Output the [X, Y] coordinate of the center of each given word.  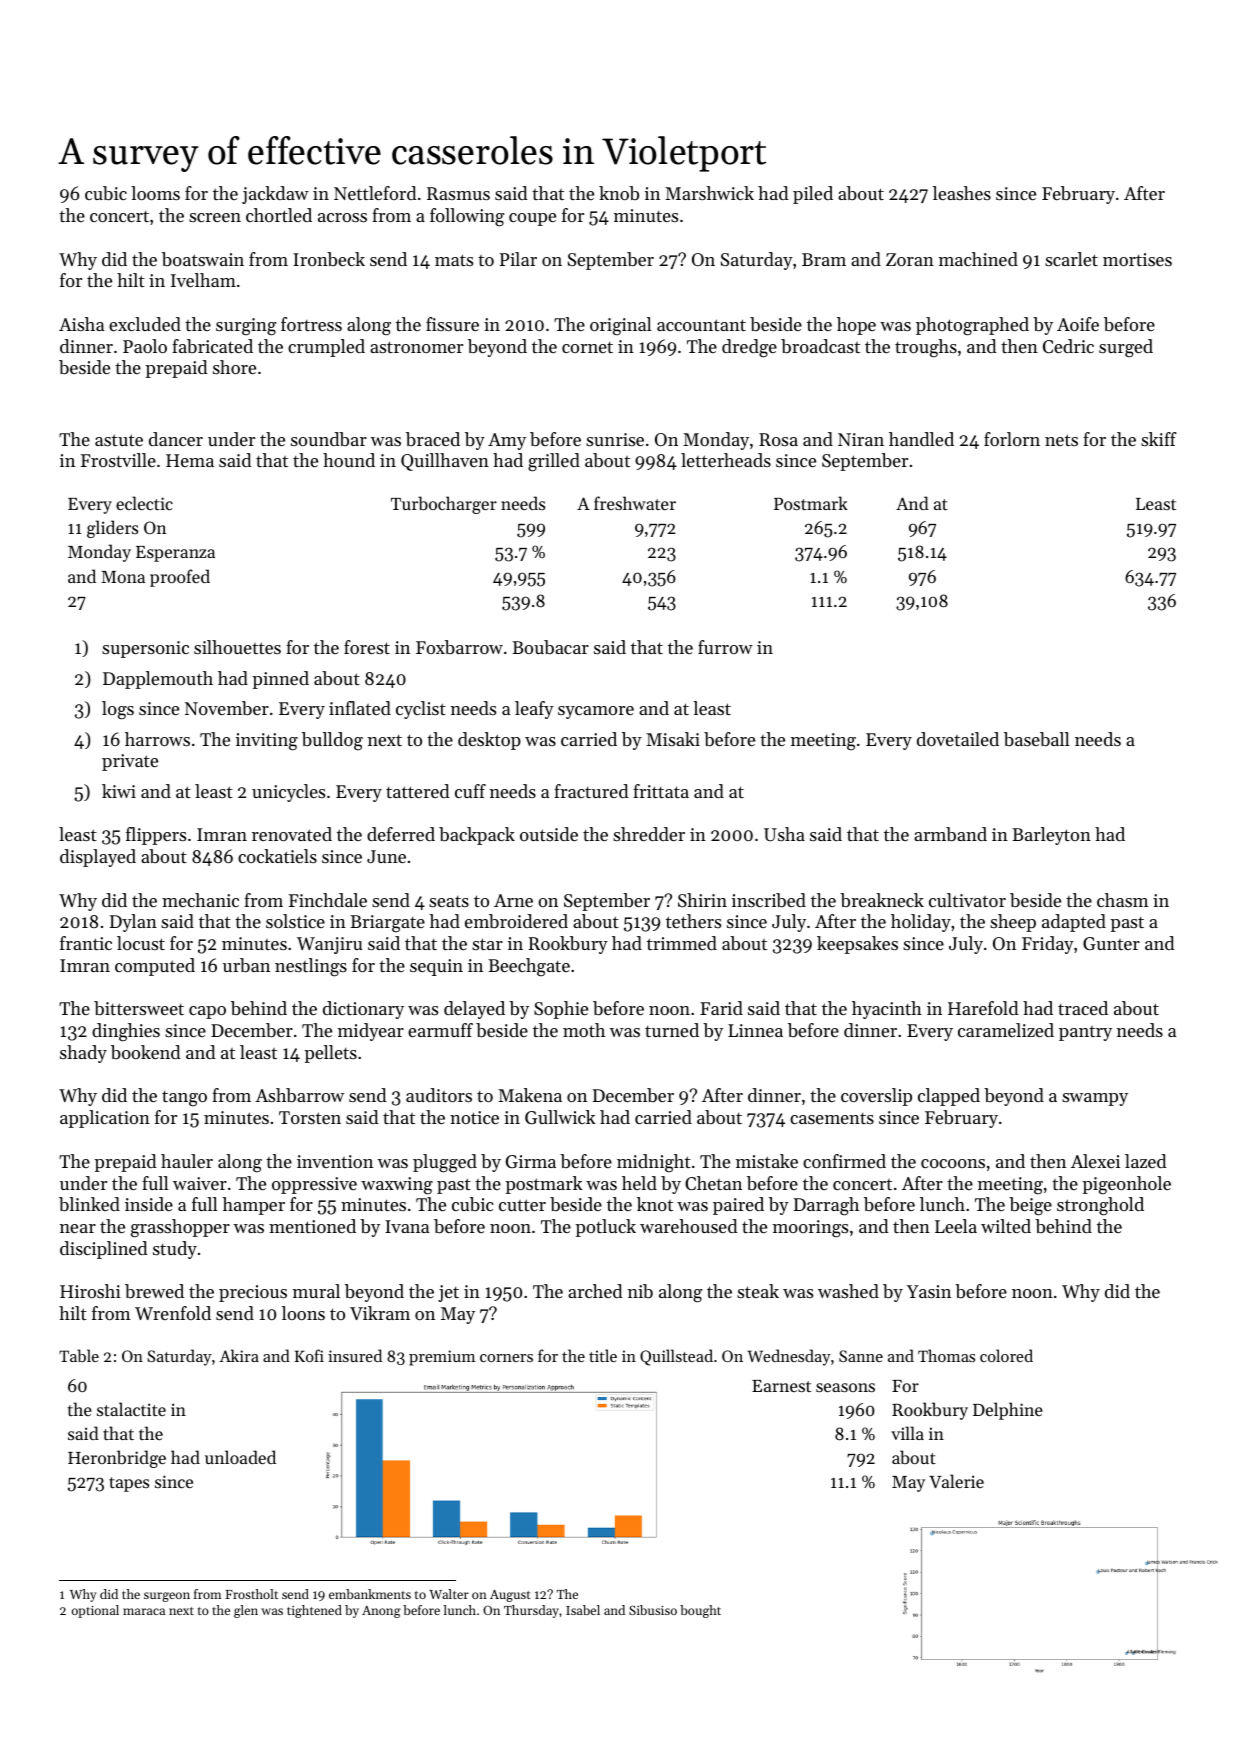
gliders [112, 529]
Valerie [956, 1481]
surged [1126, 348]
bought [700, 1611]
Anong [381, 1612]
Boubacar [550, 647]
